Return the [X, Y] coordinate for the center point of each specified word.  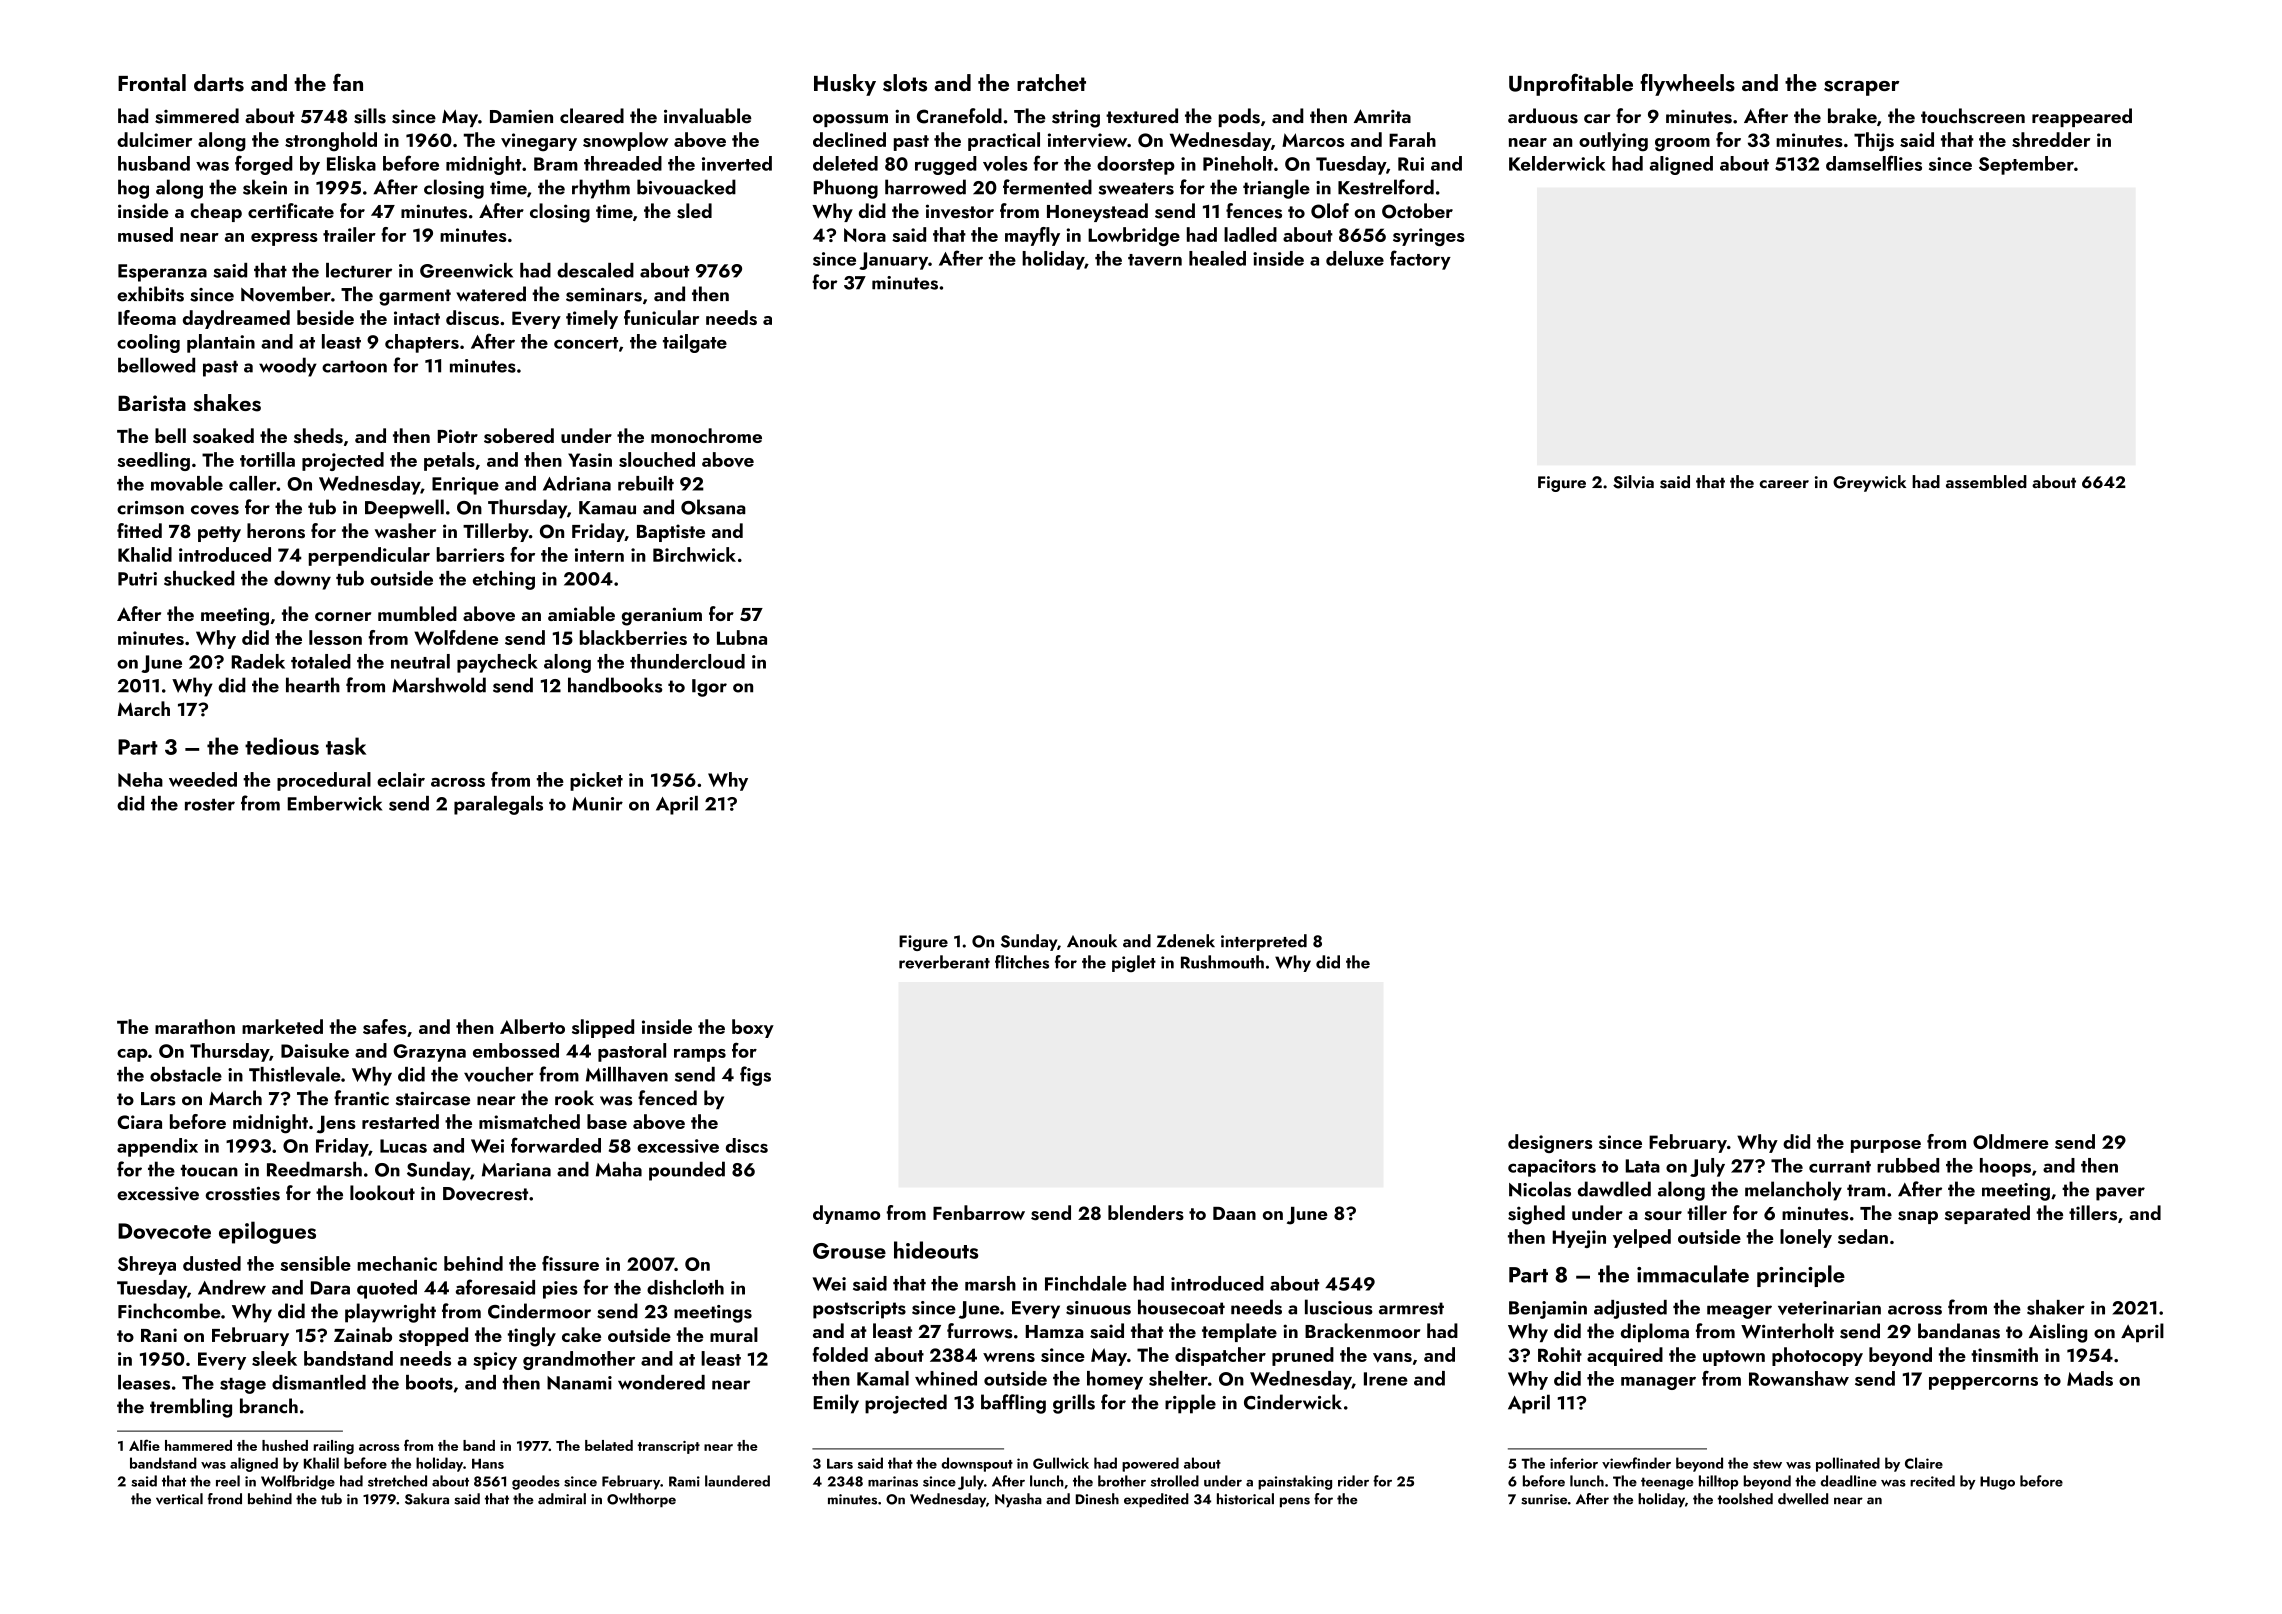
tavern [1155, 260]
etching [504, 580]
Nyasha [1018, 1500]
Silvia [1633, 482]
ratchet [1051, 82]
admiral [562, 1499]
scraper [1861, 88]
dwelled [1803, 1499]
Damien [521, 116]
